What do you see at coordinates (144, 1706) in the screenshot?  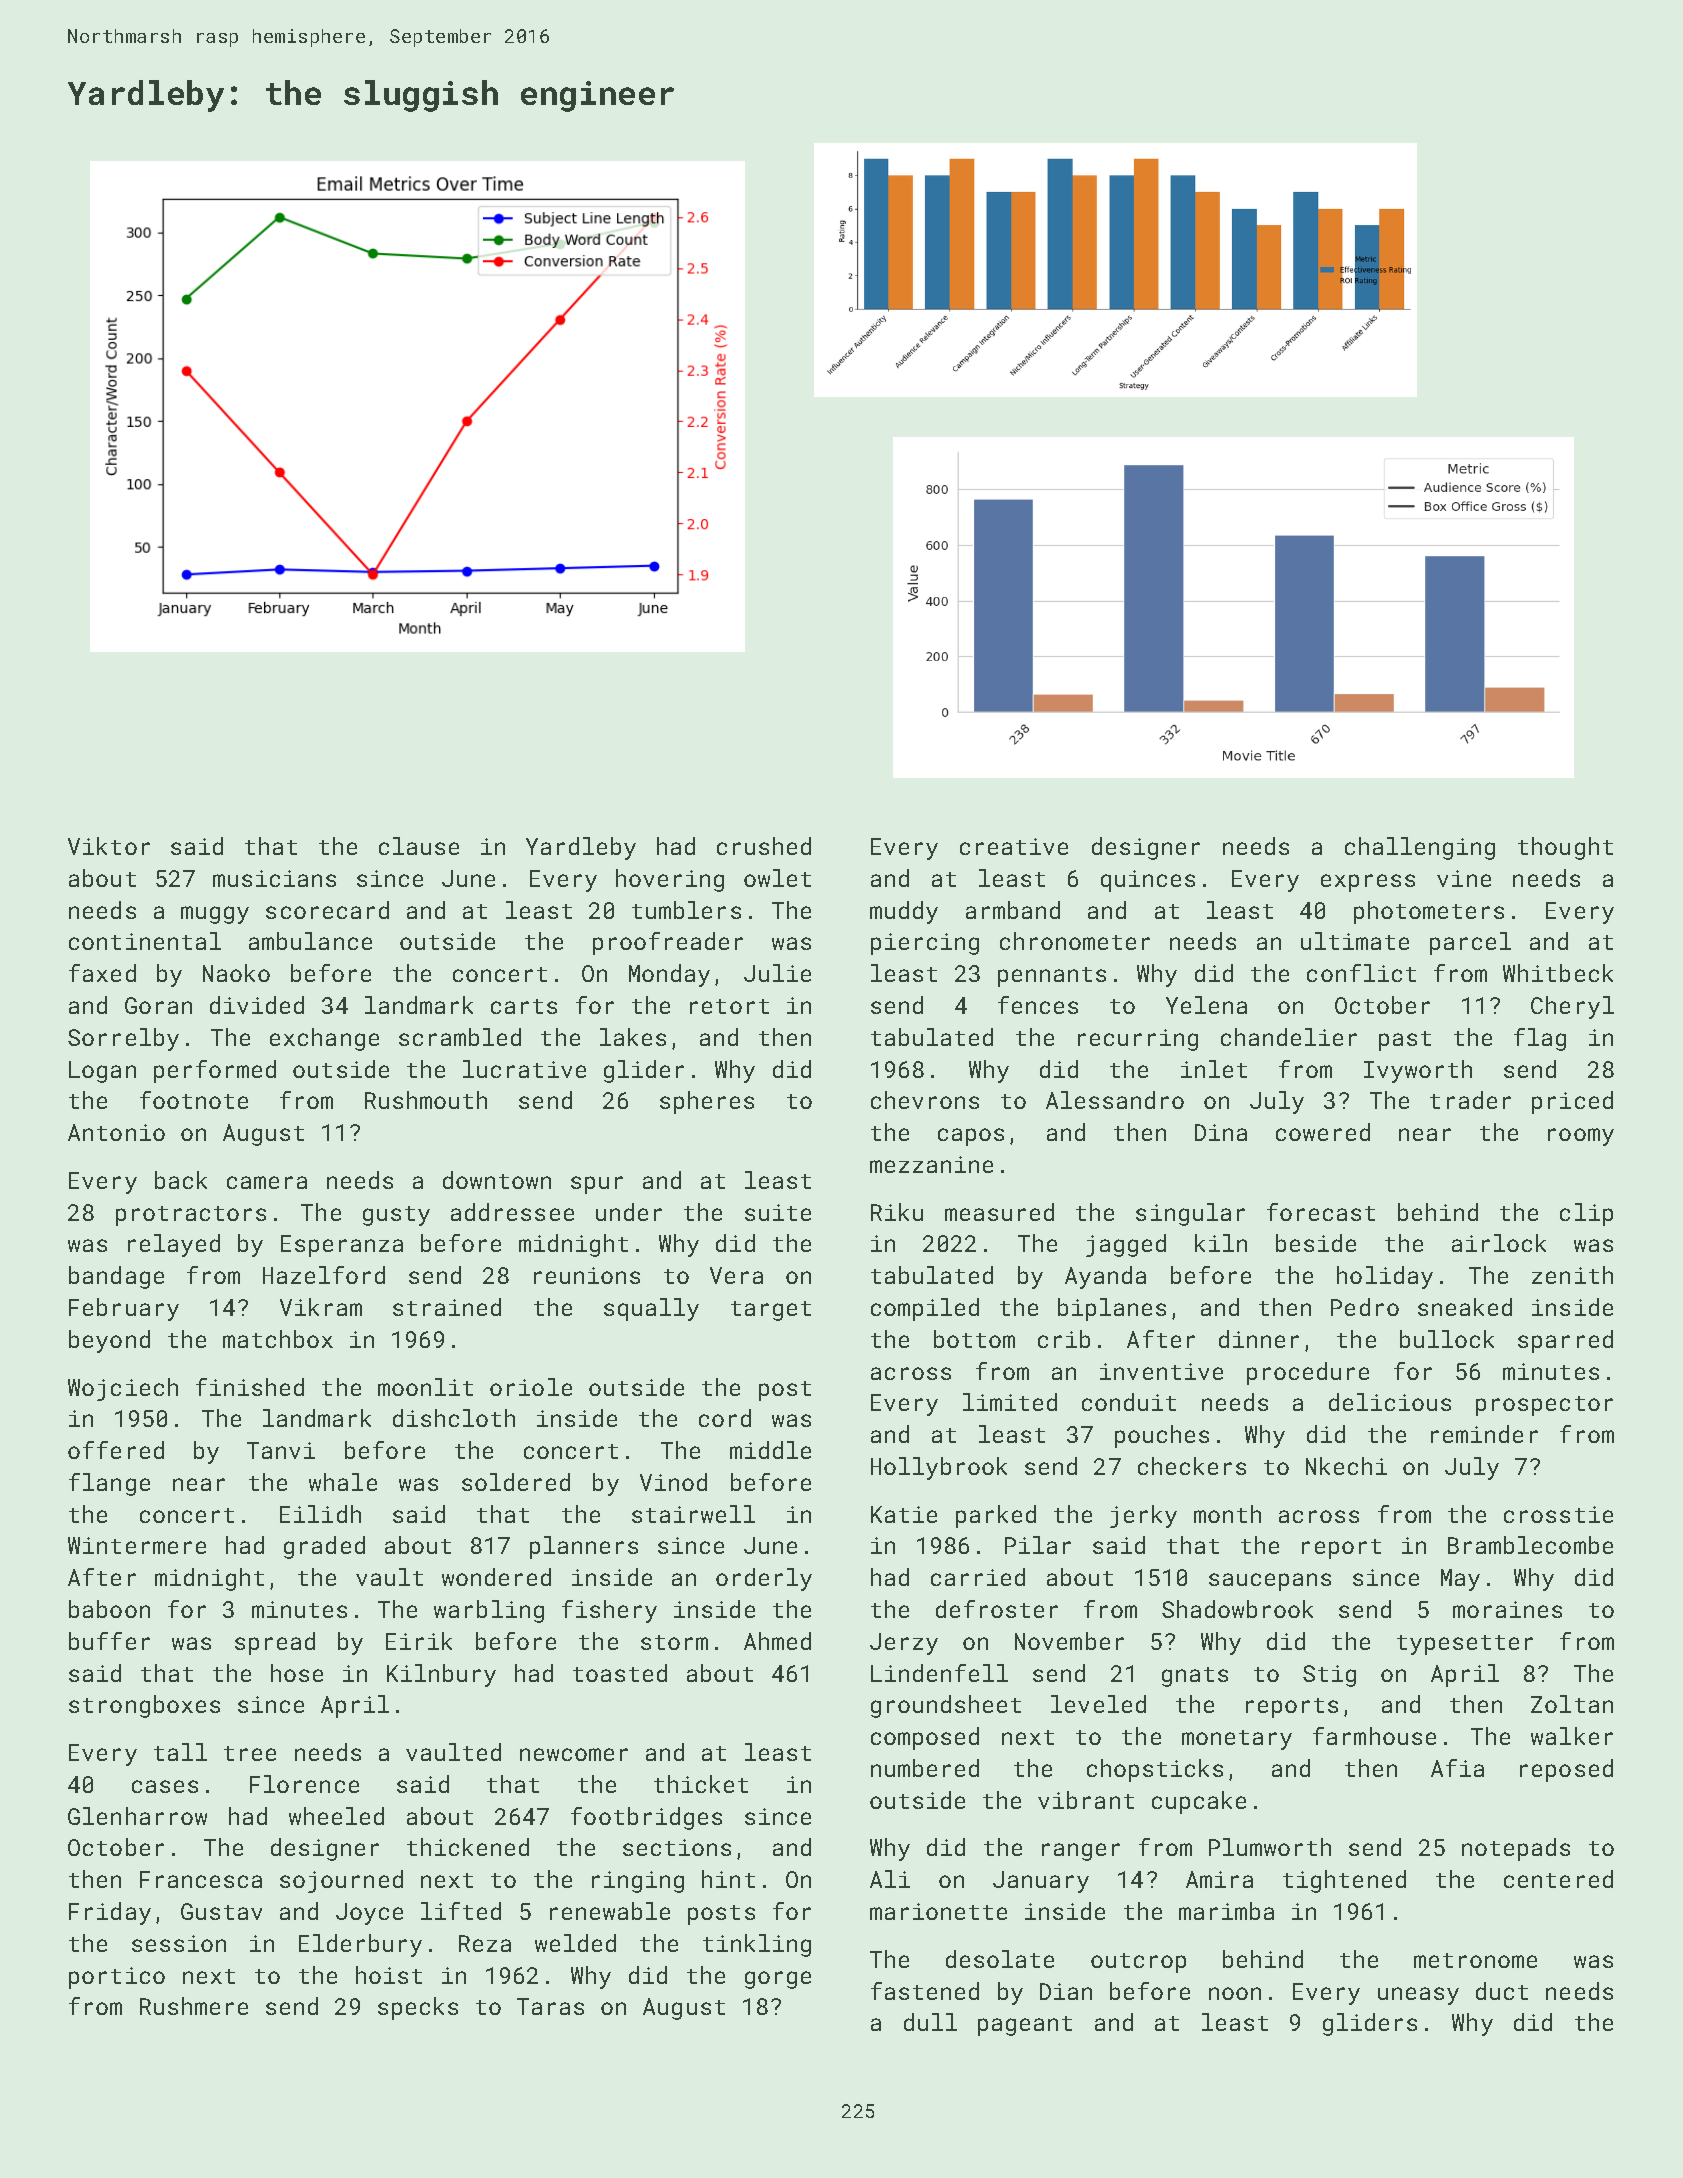 I see `strongboxes` at bounding box center [144, 1706].
